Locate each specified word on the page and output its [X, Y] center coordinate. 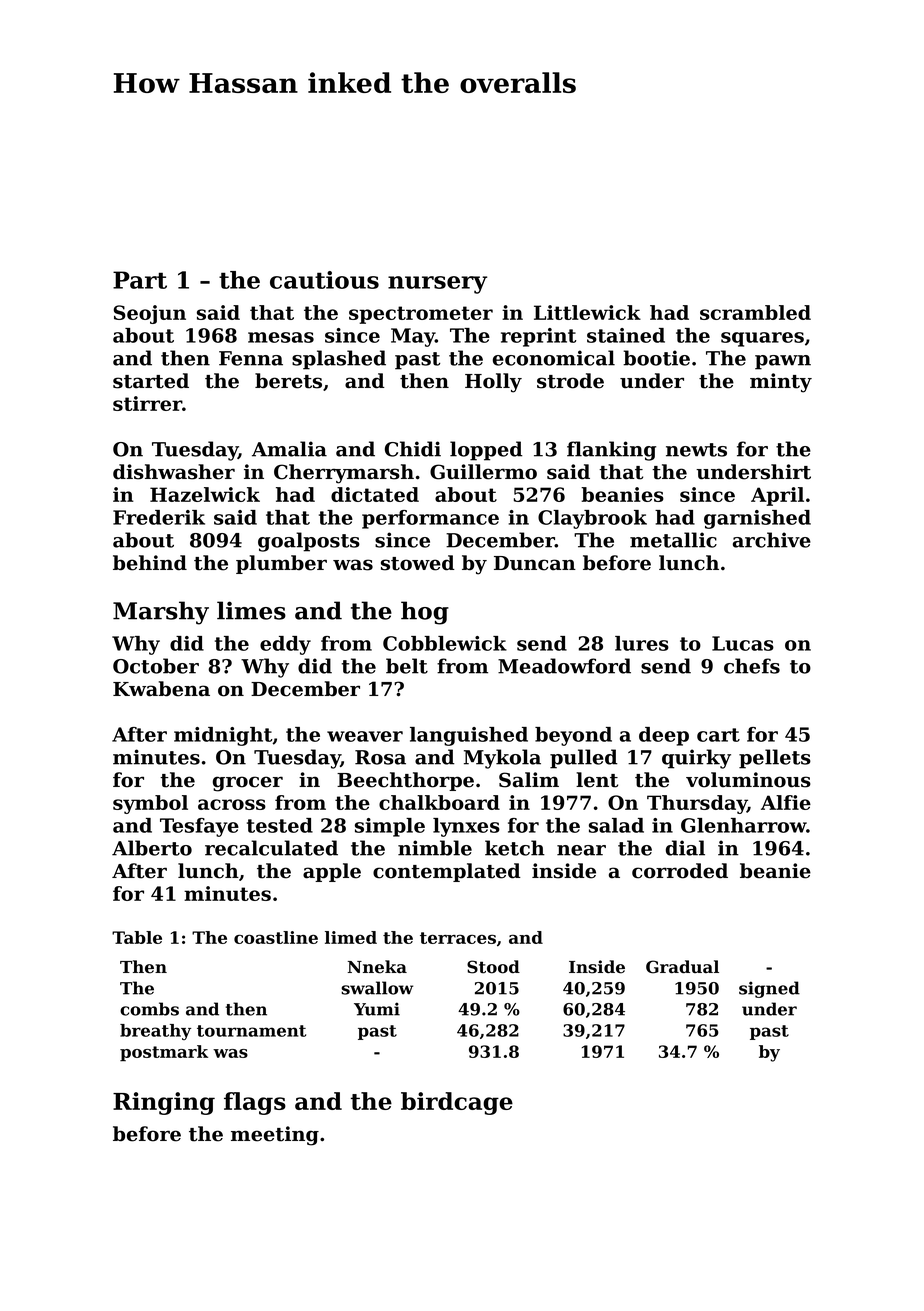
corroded [680, 871]
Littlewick [587, 312]
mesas [281, 337]
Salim [529, 780]
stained [626, 335]
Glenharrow [744, 825]
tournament [251, 1031]
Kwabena [161, 689]
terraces [458, 938]
